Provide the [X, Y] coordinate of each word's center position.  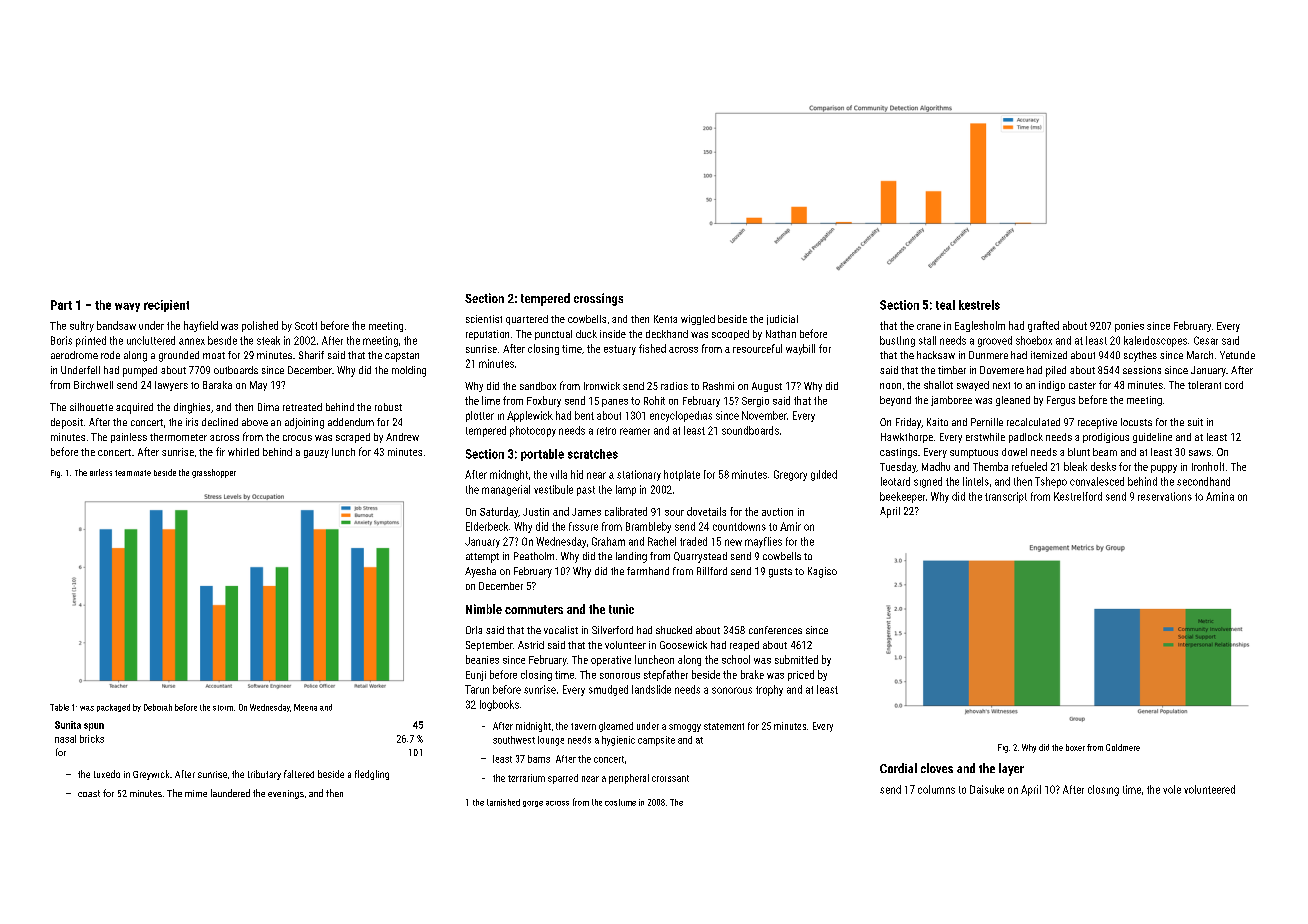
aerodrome [74, 355]
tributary [264, 775]
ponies [1129, 327]
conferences [775, 630]
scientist [484, 319]
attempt [482, 558]
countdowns [739, 526]
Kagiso [822, 572]
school [736, 659]
